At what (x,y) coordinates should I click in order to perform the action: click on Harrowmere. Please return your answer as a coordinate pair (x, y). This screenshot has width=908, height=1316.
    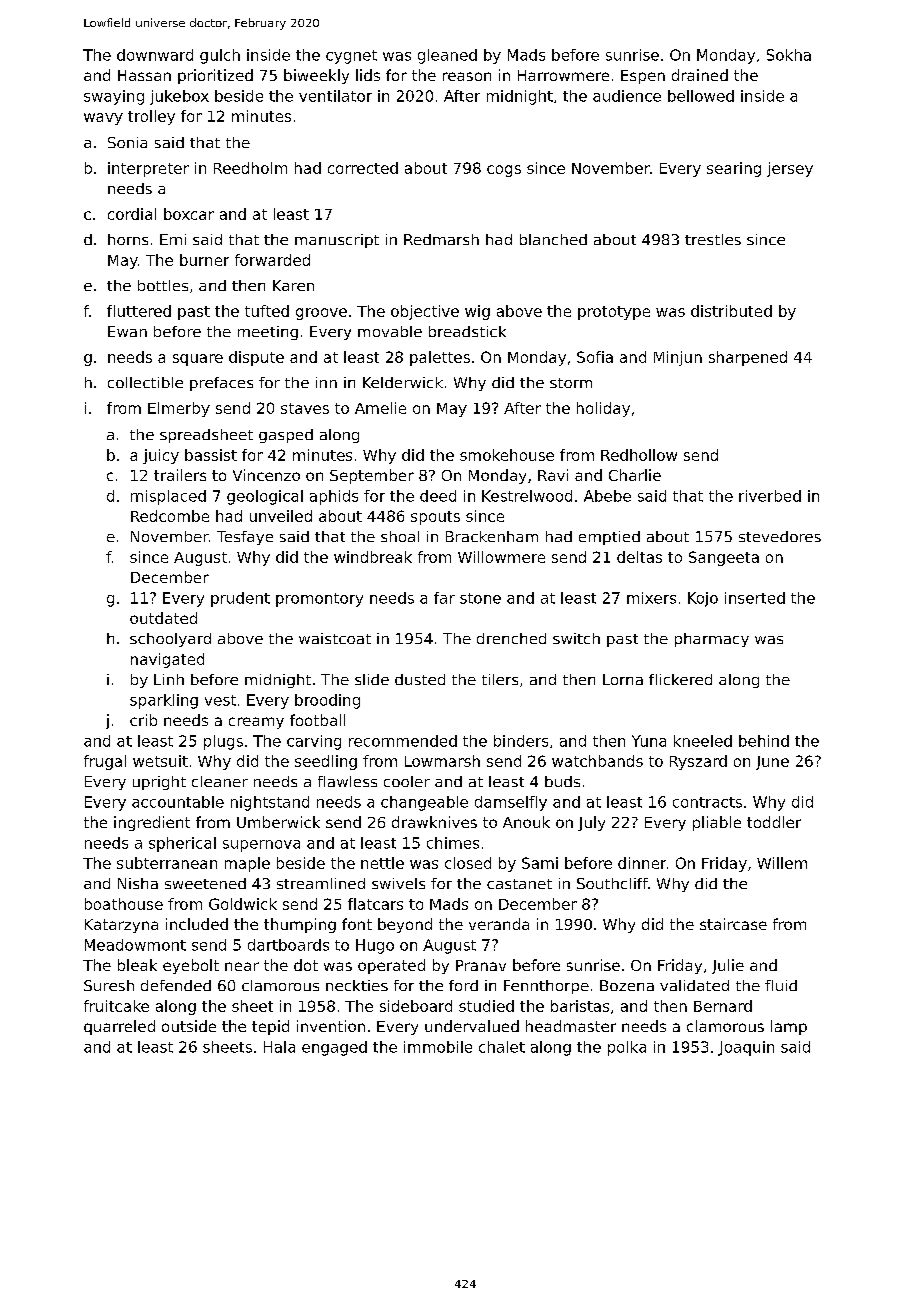
    Looking at the image, I should click on (563, 75).
